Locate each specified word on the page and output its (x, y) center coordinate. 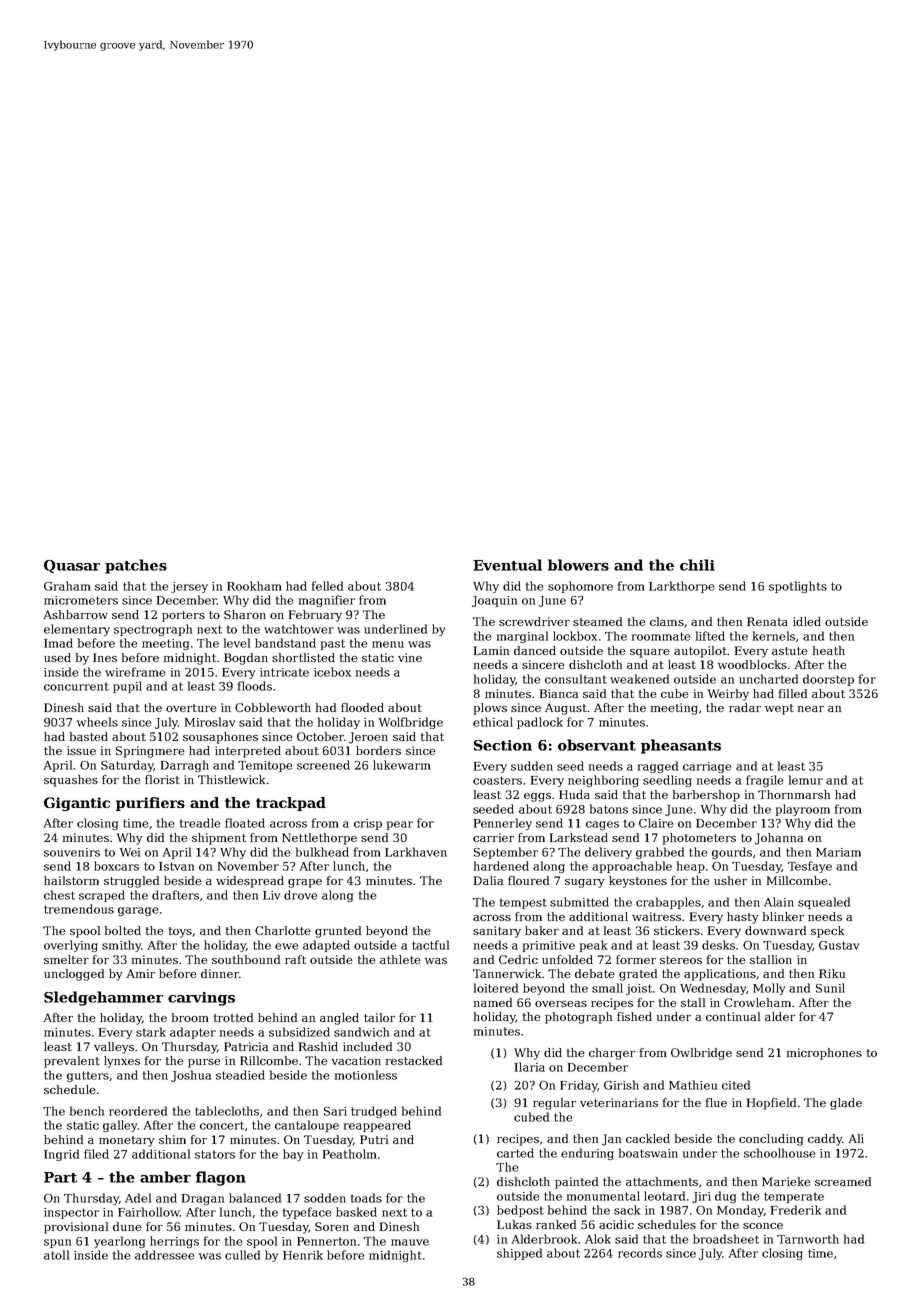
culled (242, 1255)
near (811, 709)
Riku (832, 973)
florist (162, 779)
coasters (497, 780)
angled (339, 1019)
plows (490, 709)
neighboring (603, 781)
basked (356, 1212)
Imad (58, 643)
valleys (114, 1048)
